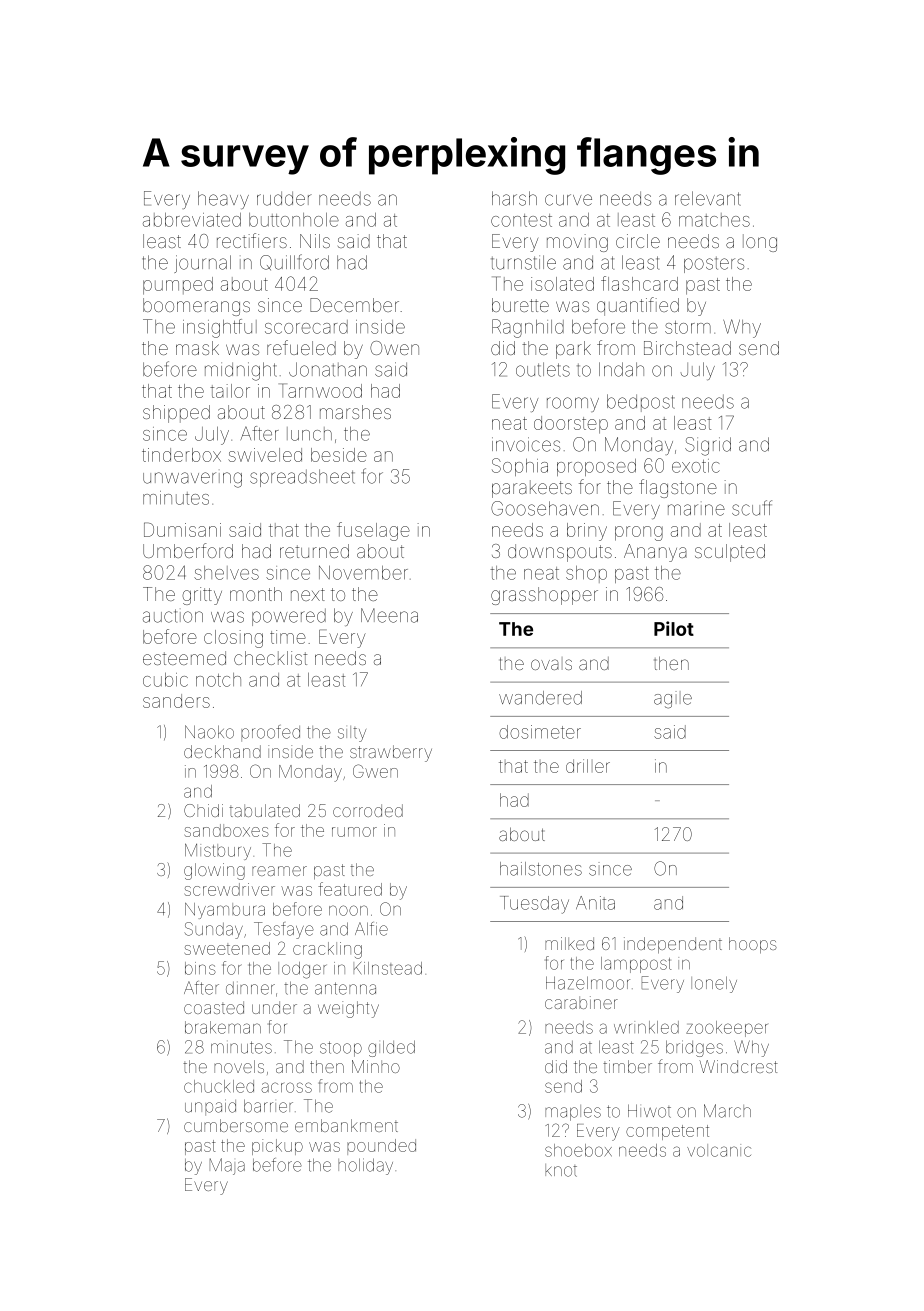  Describe the element at coordinates (227, 1166) in the screenshot. I see `Maja` at that location.
